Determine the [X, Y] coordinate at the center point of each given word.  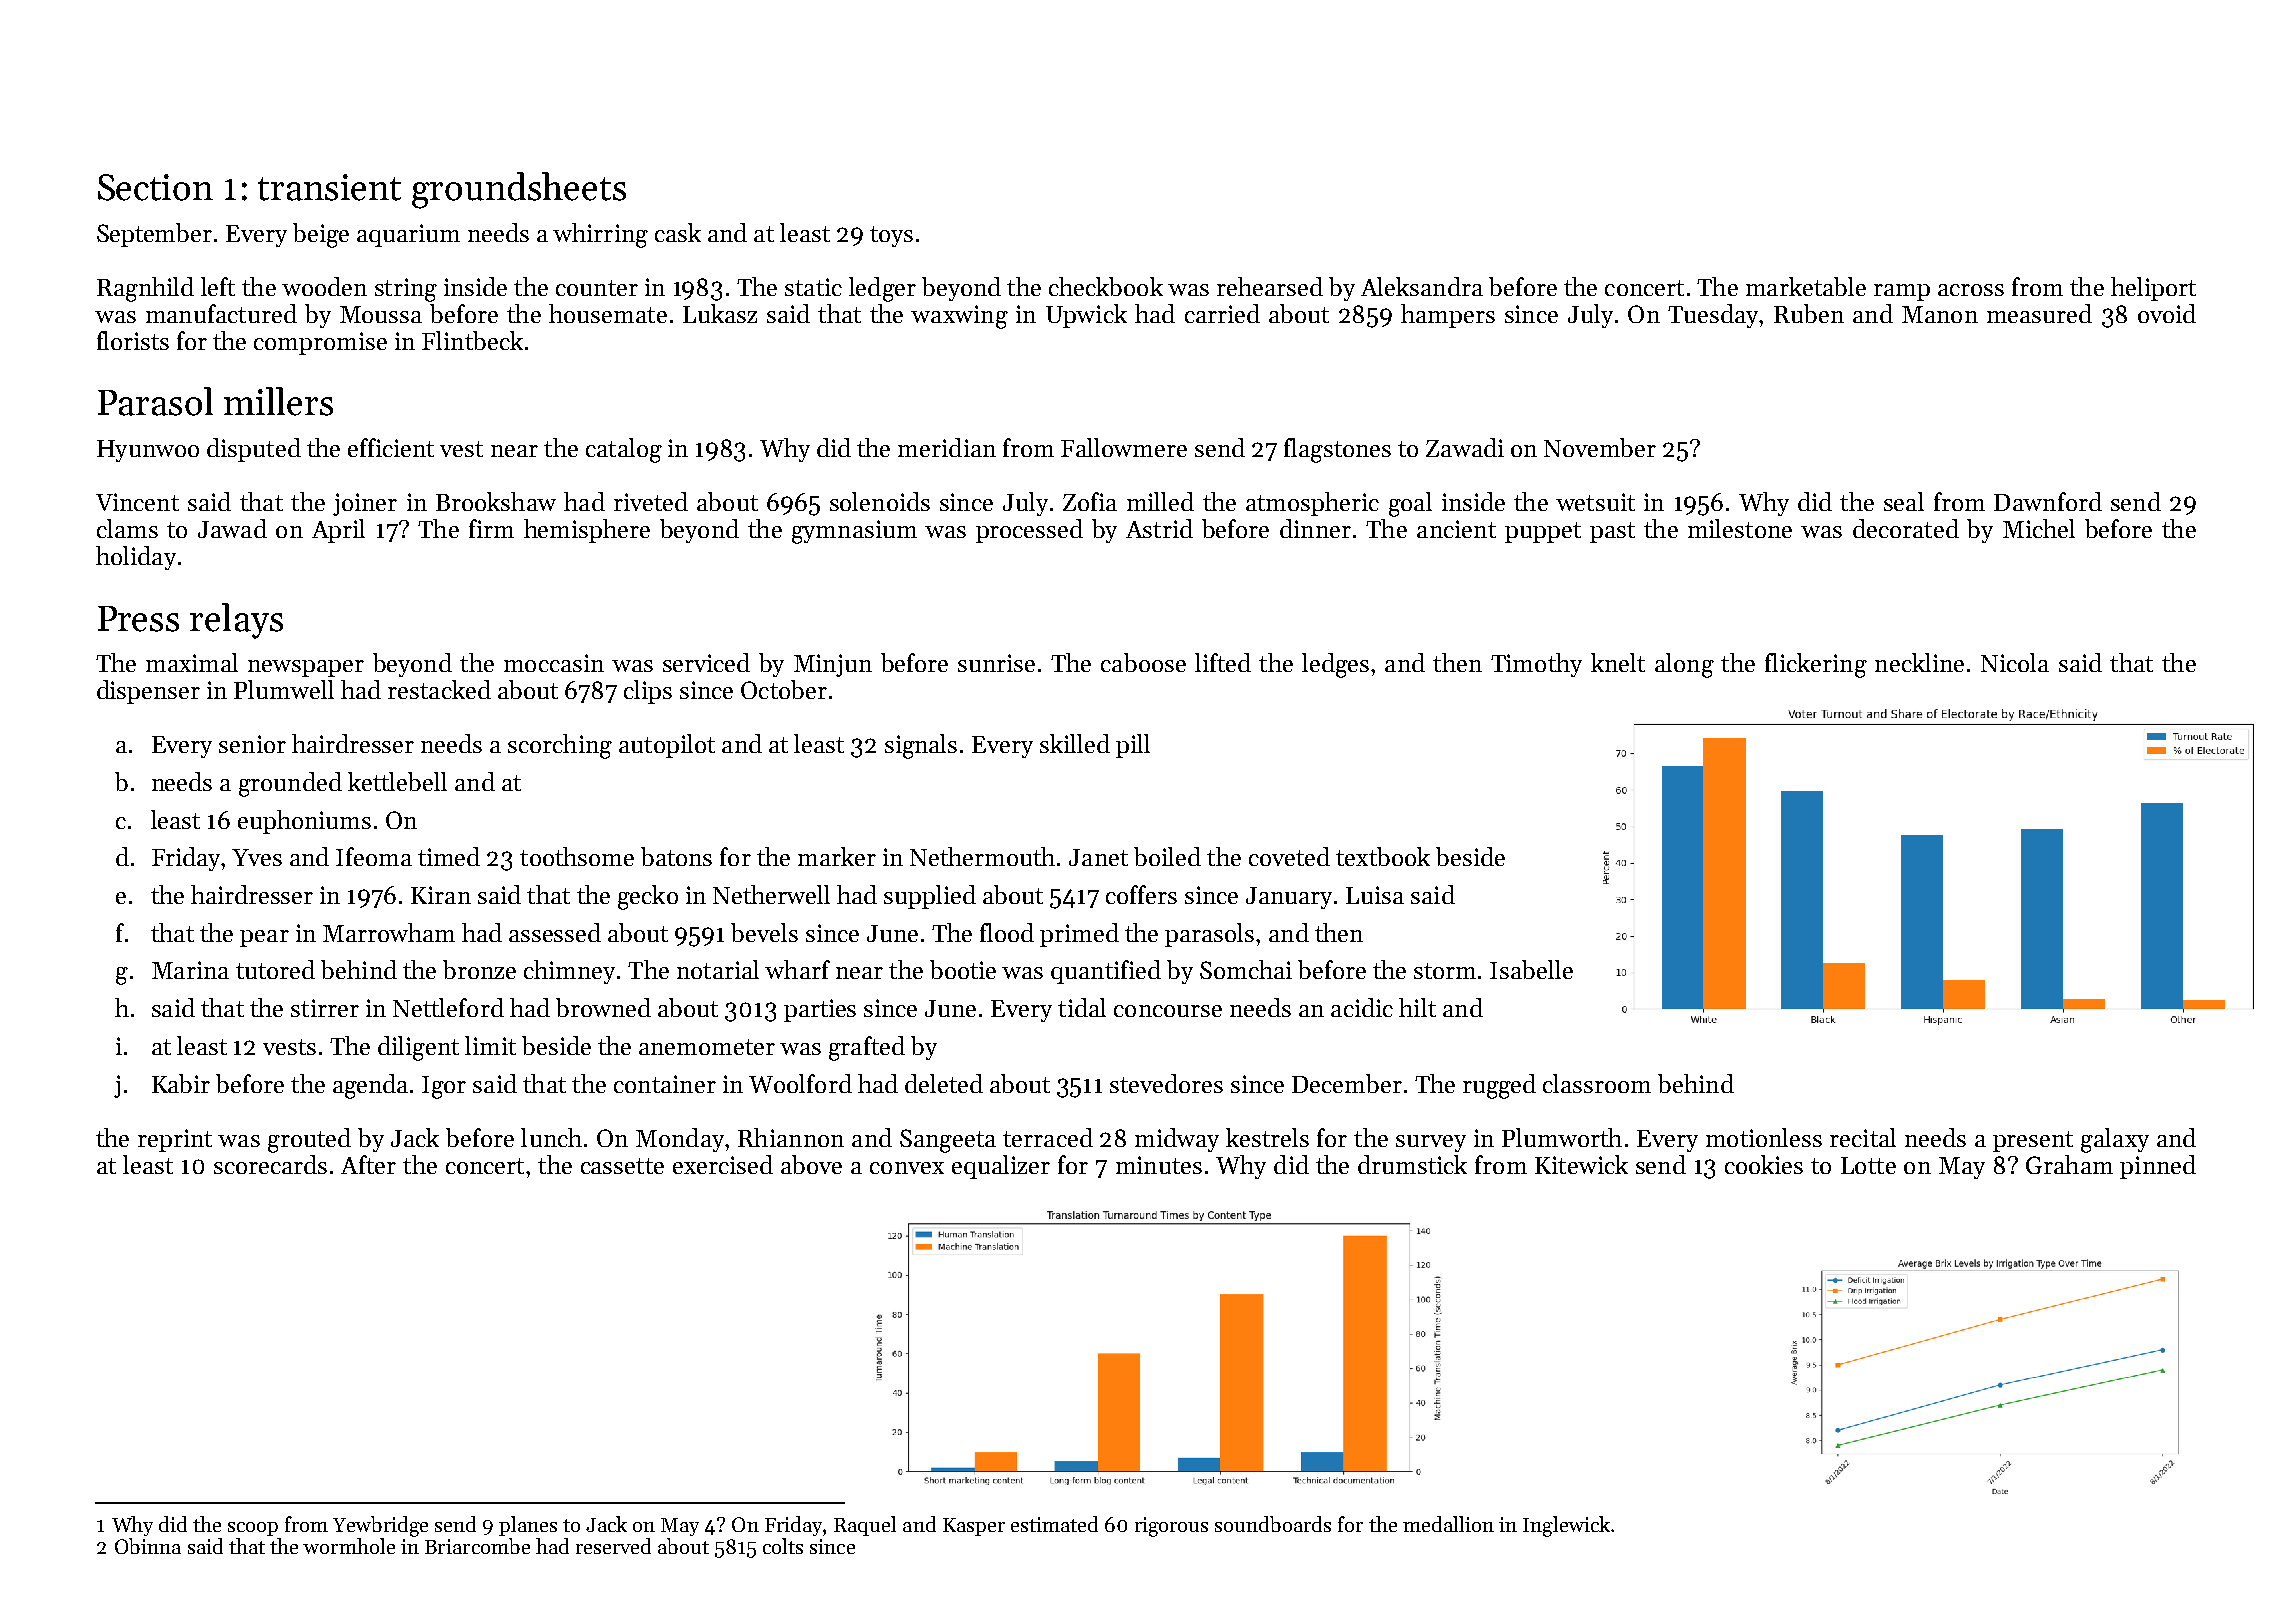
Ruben [1809, 313]
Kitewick [1581, 1164]
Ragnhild [145, 289]
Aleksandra [1422, 286]
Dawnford [2048, 501]
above [811, 1164]
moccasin [554, 663]
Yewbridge [380, 1526]
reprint [175, 1140]
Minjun [833, 665]
